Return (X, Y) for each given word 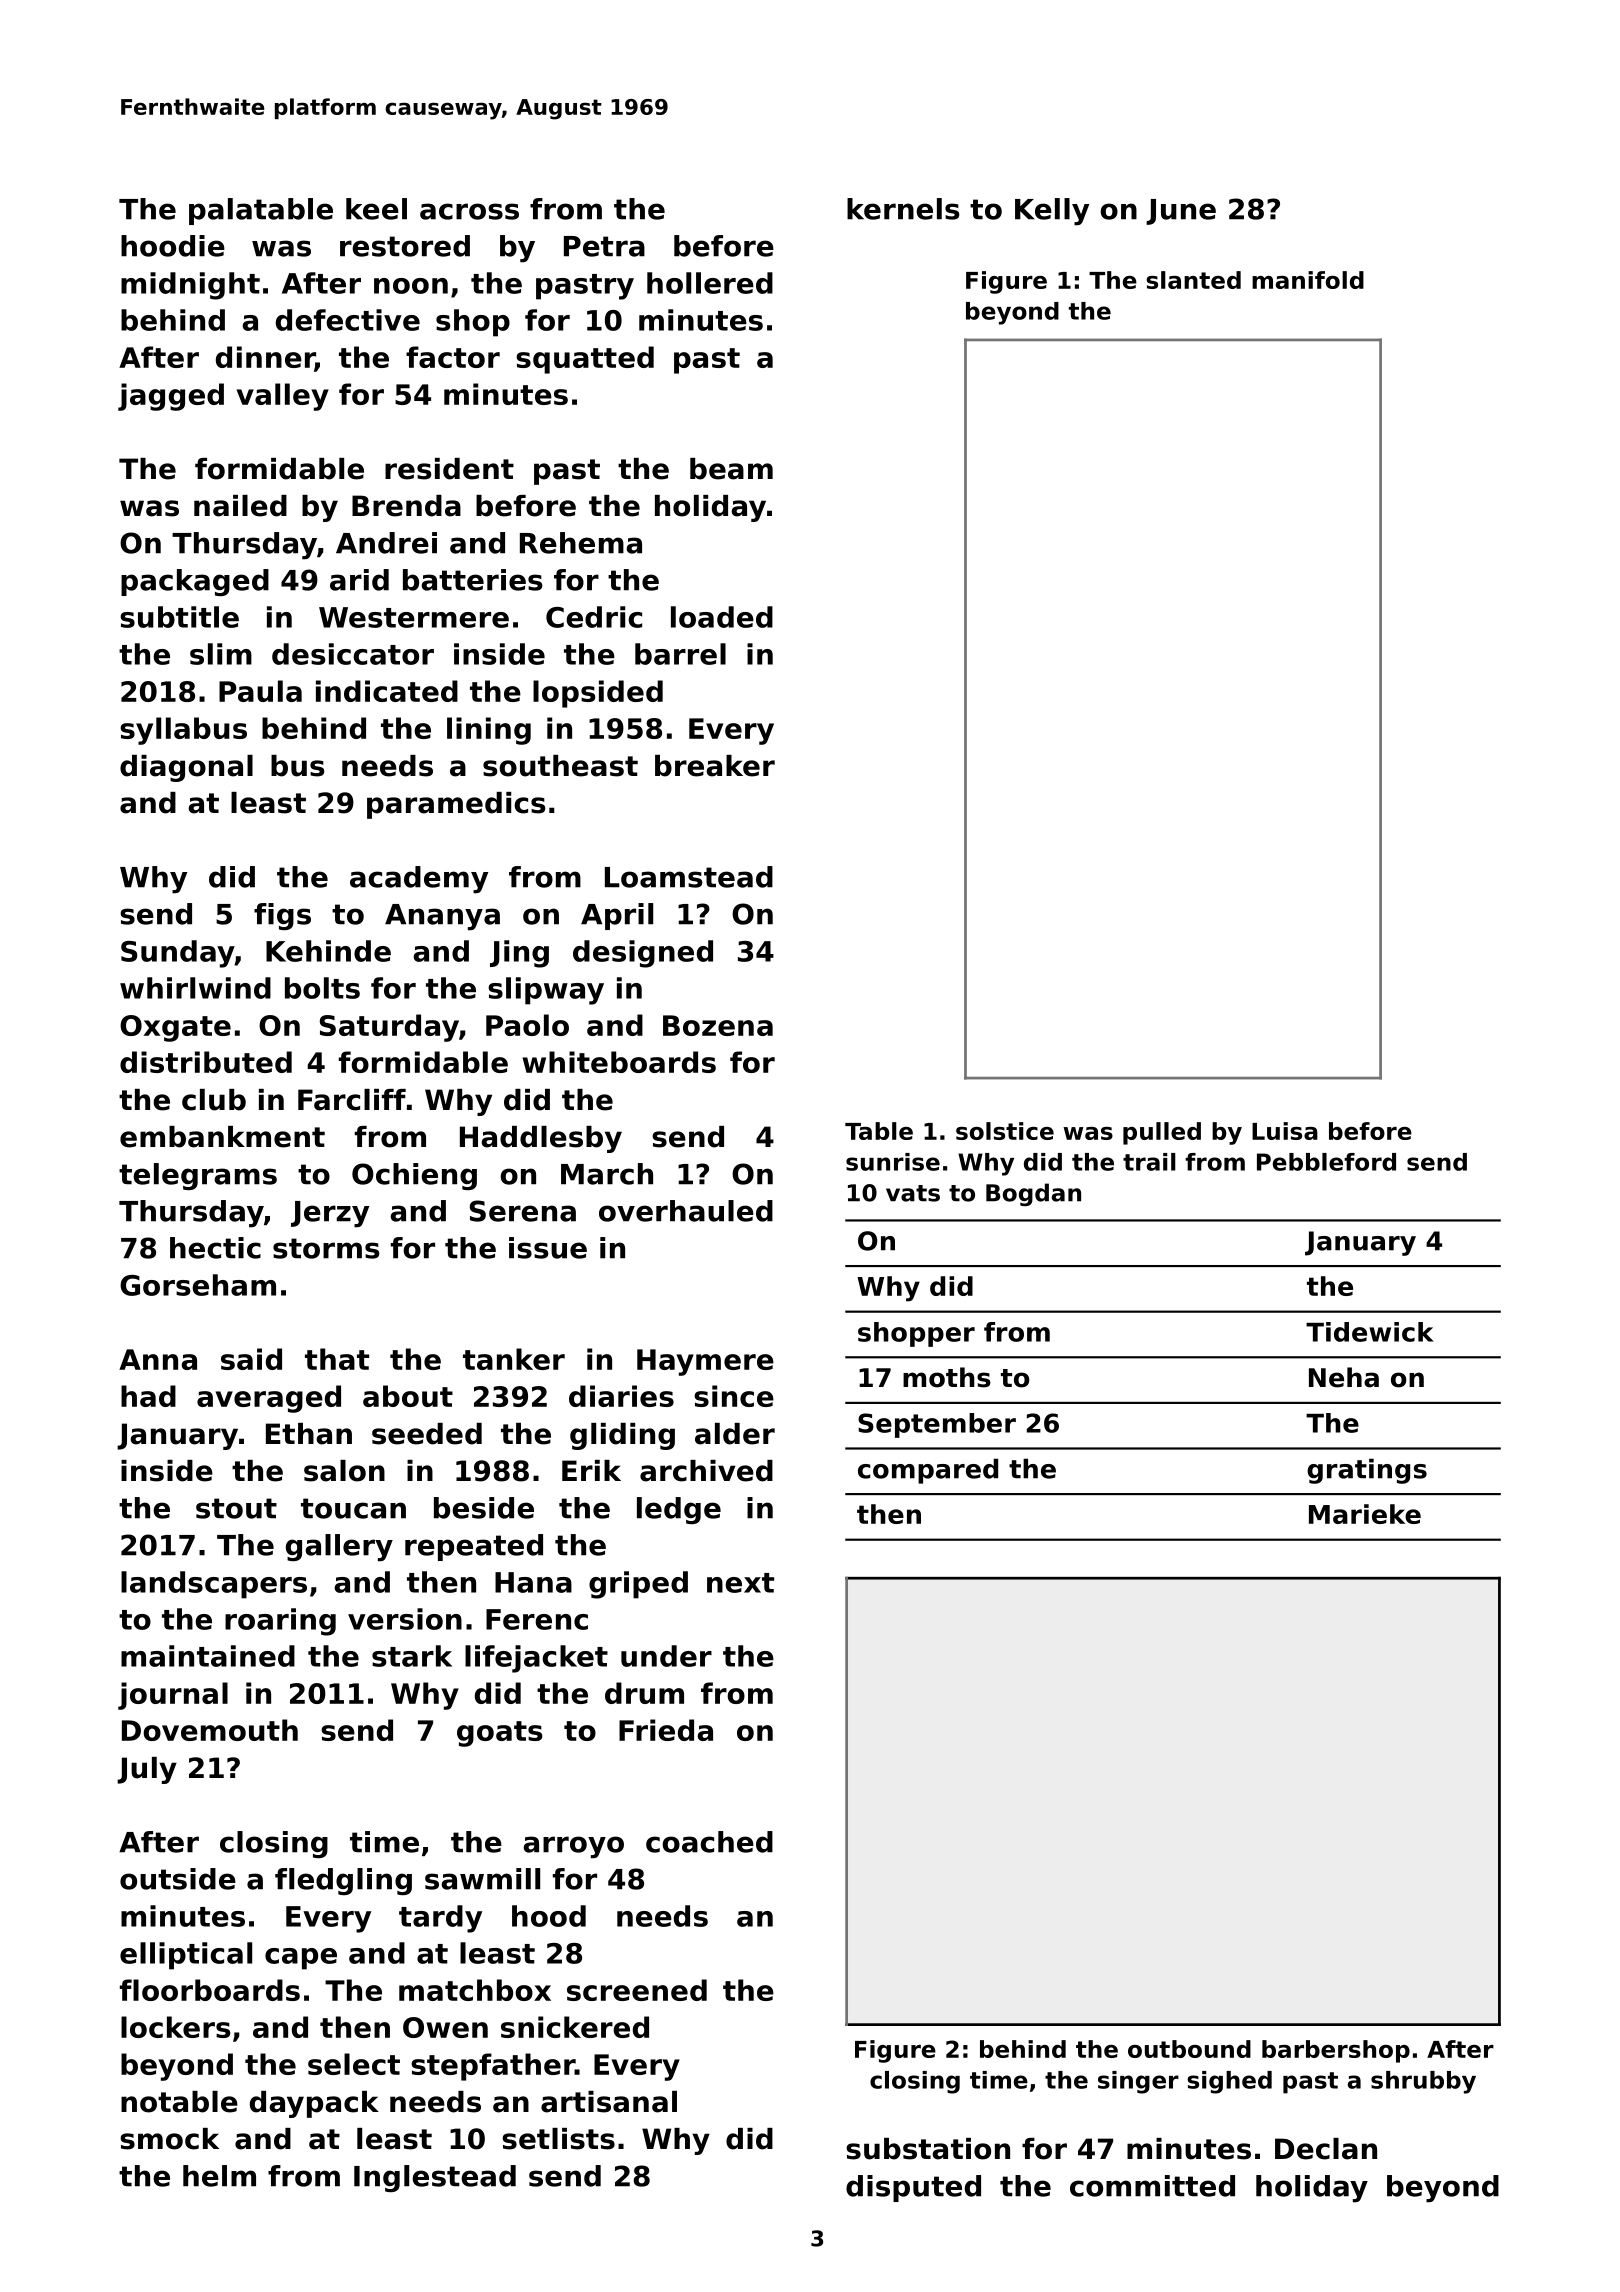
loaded (722, 617)
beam (731, 469)
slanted (1193, 280)
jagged (171, 397)
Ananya (442, 917)
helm (219, 2176)
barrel (680, 654)
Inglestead (435, 2178)
